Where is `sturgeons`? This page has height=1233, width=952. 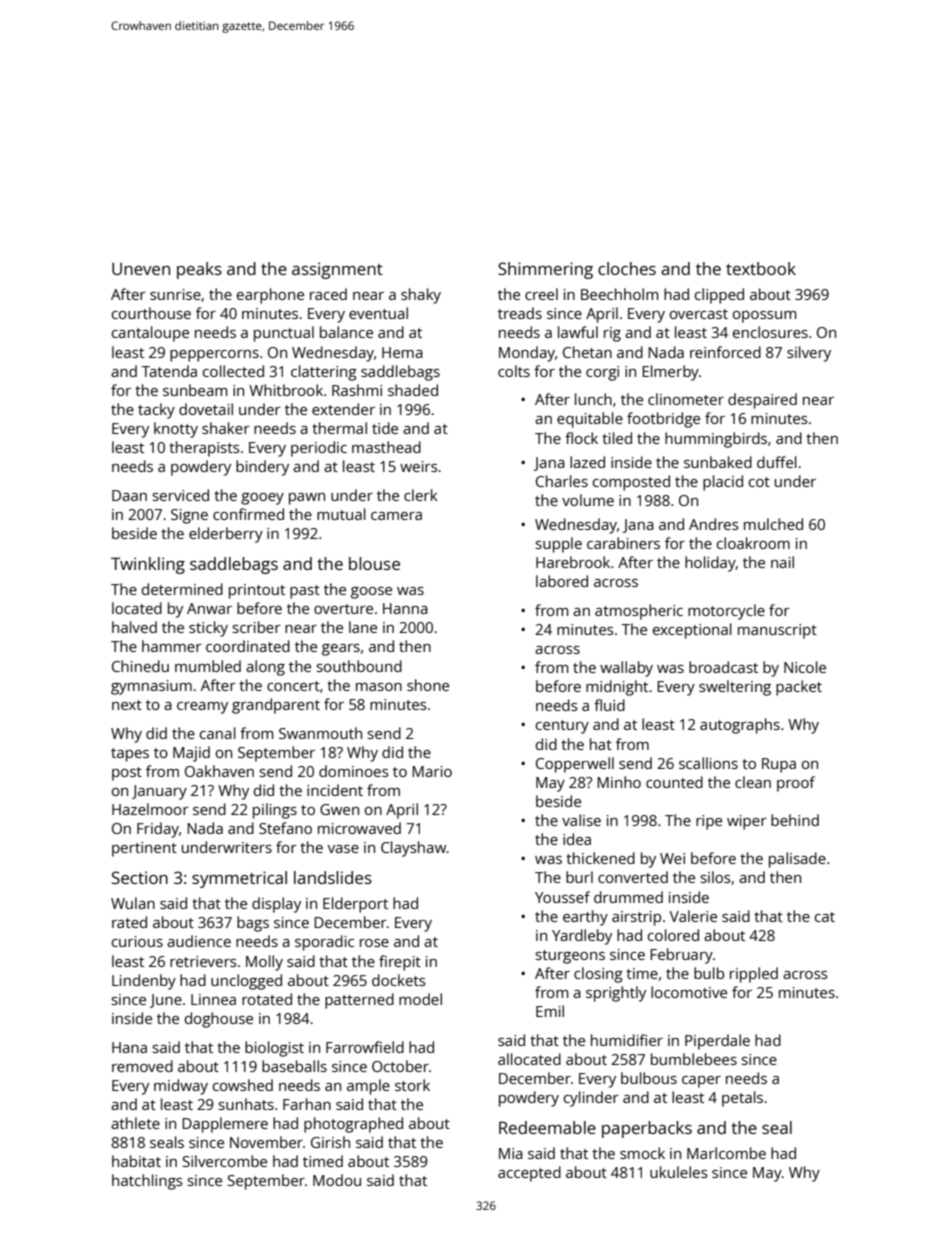 sturgeons is located at coordinates (570, 957).
